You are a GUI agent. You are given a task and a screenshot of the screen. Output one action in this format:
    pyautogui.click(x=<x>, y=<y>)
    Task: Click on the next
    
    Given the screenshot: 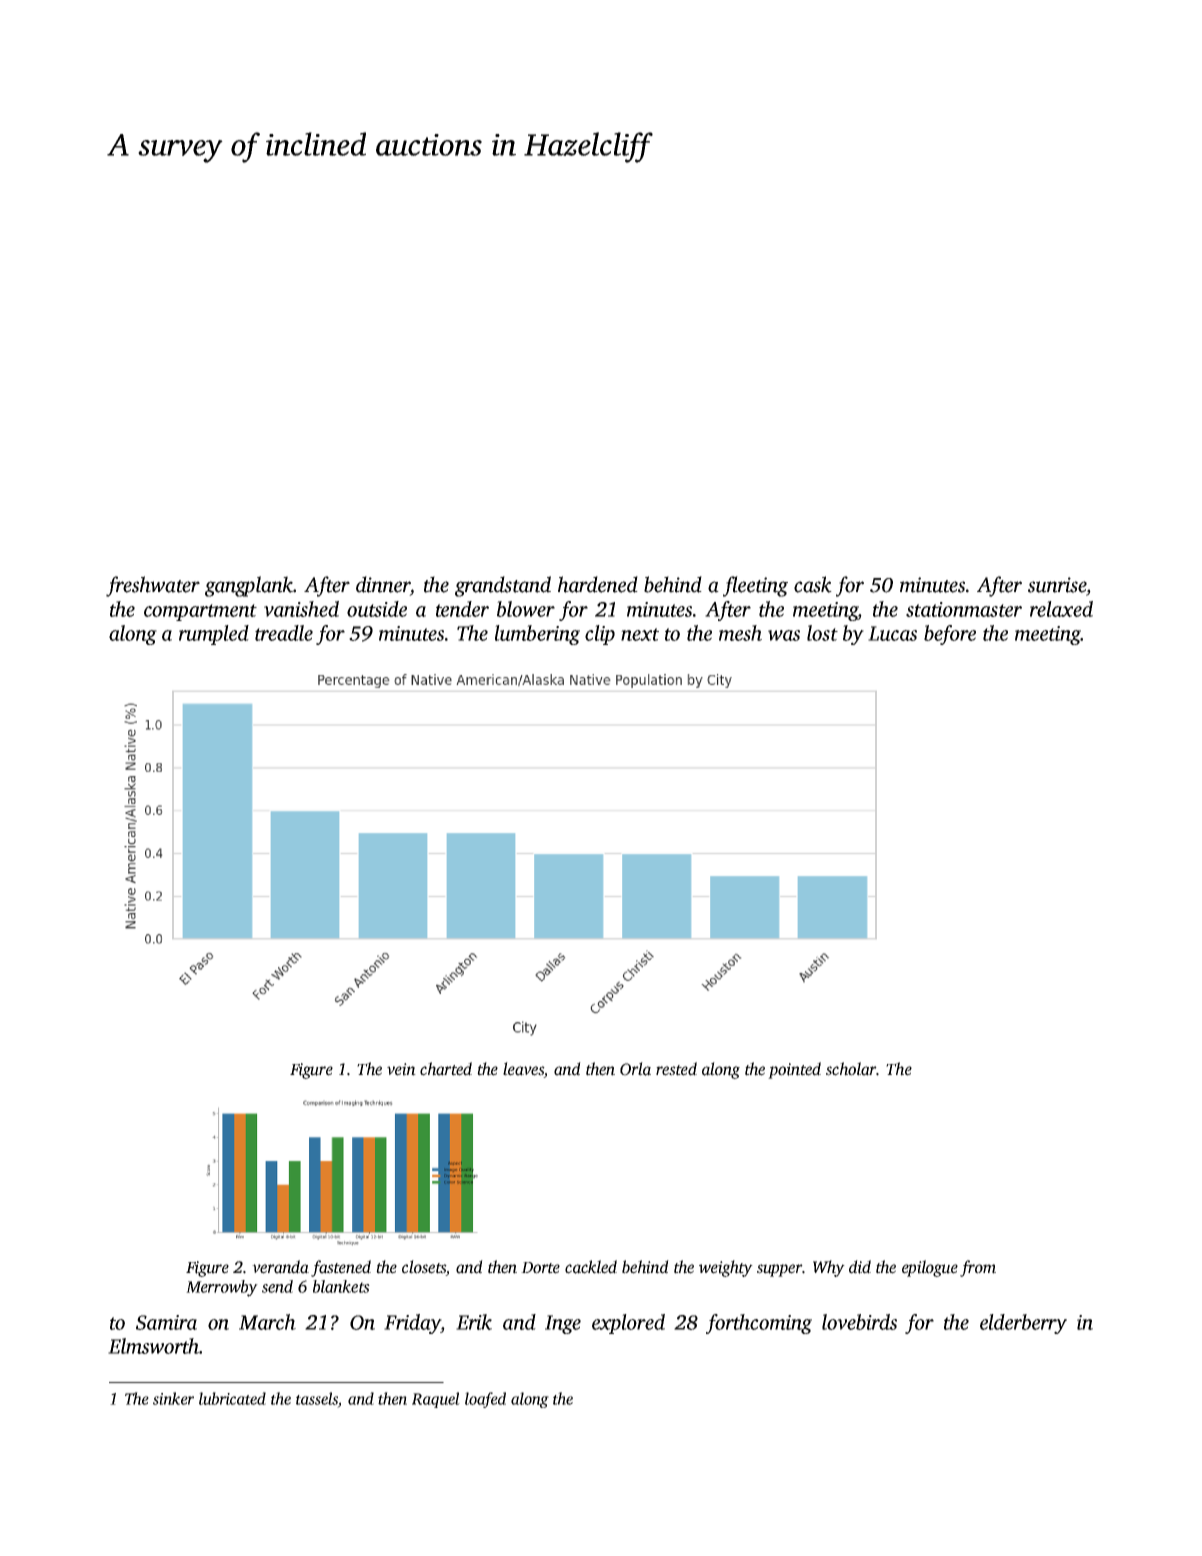 What is the action you would take?
    pyautogui.click(x=640, y=634)
